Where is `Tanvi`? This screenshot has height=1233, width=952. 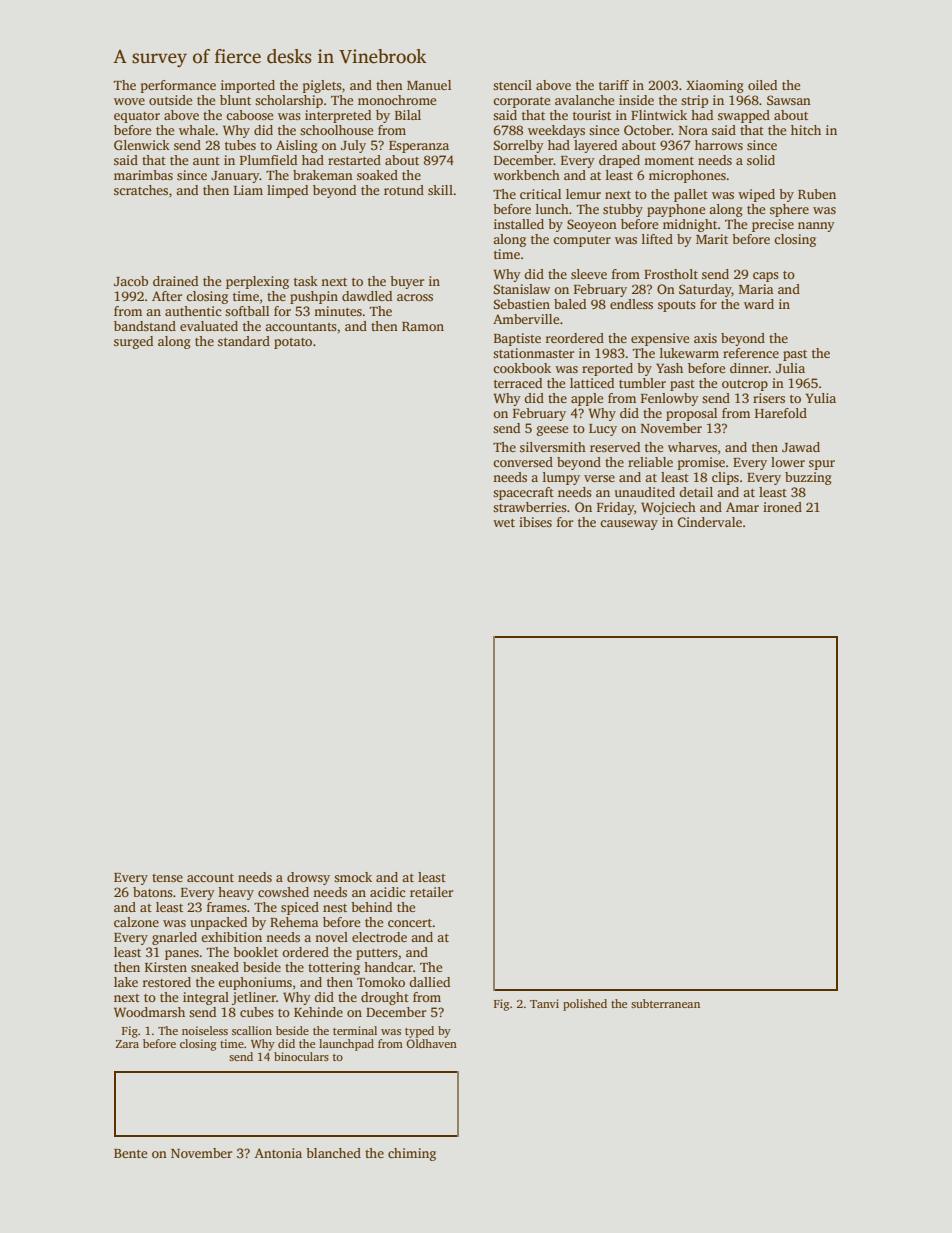
Tanvi is located at coordinates (544, 1003).
